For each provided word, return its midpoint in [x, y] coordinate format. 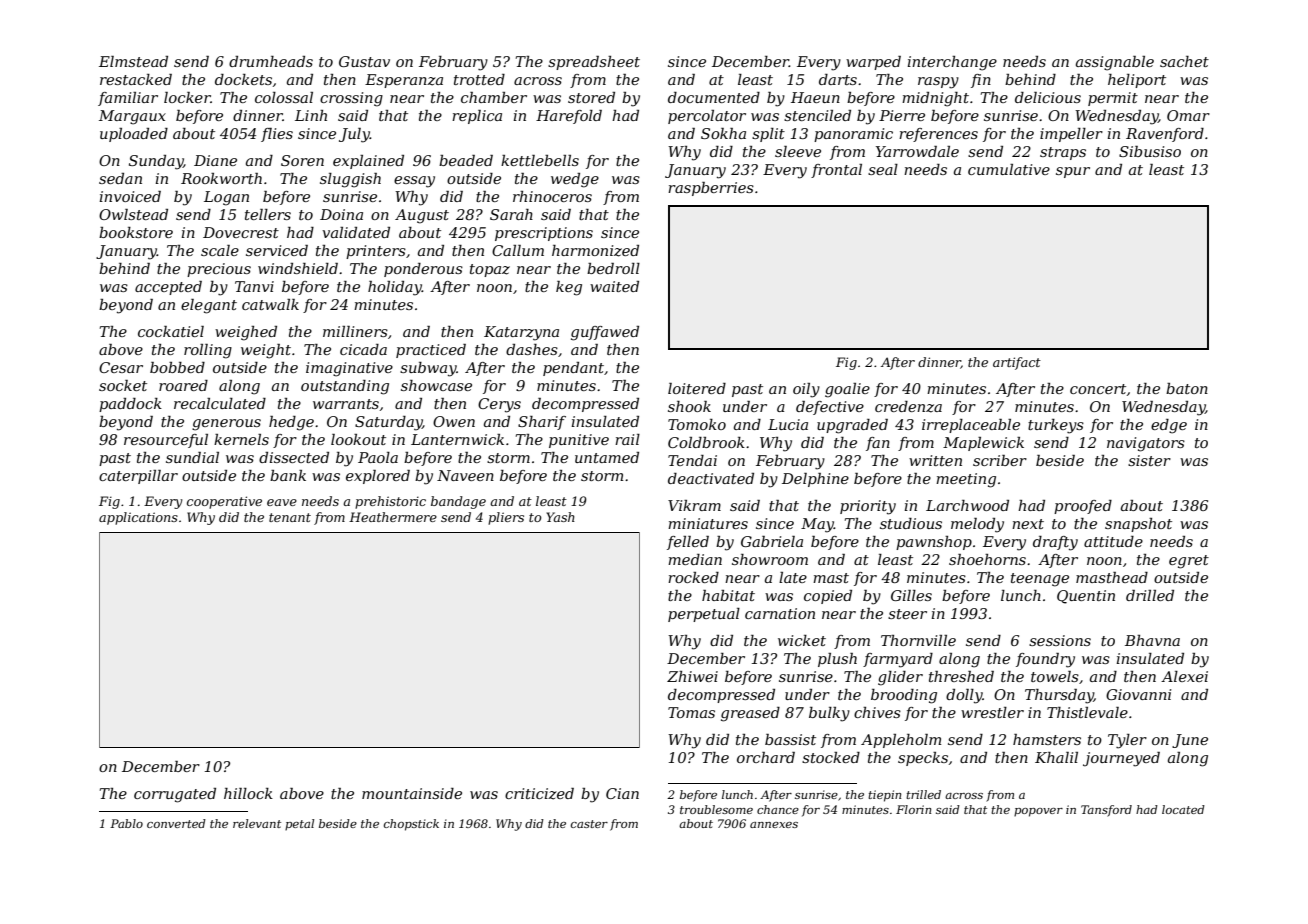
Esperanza [404, 81]
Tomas [691, 712]
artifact [1017, 363]
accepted [168, 288]
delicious [1048, 97]
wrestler [992, 712]
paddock [130, 405]
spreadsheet [594, 63]
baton [1187, 388]
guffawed [605, 333]
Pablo [126, 823]
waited [614, 286]
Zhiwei [692, 676]
